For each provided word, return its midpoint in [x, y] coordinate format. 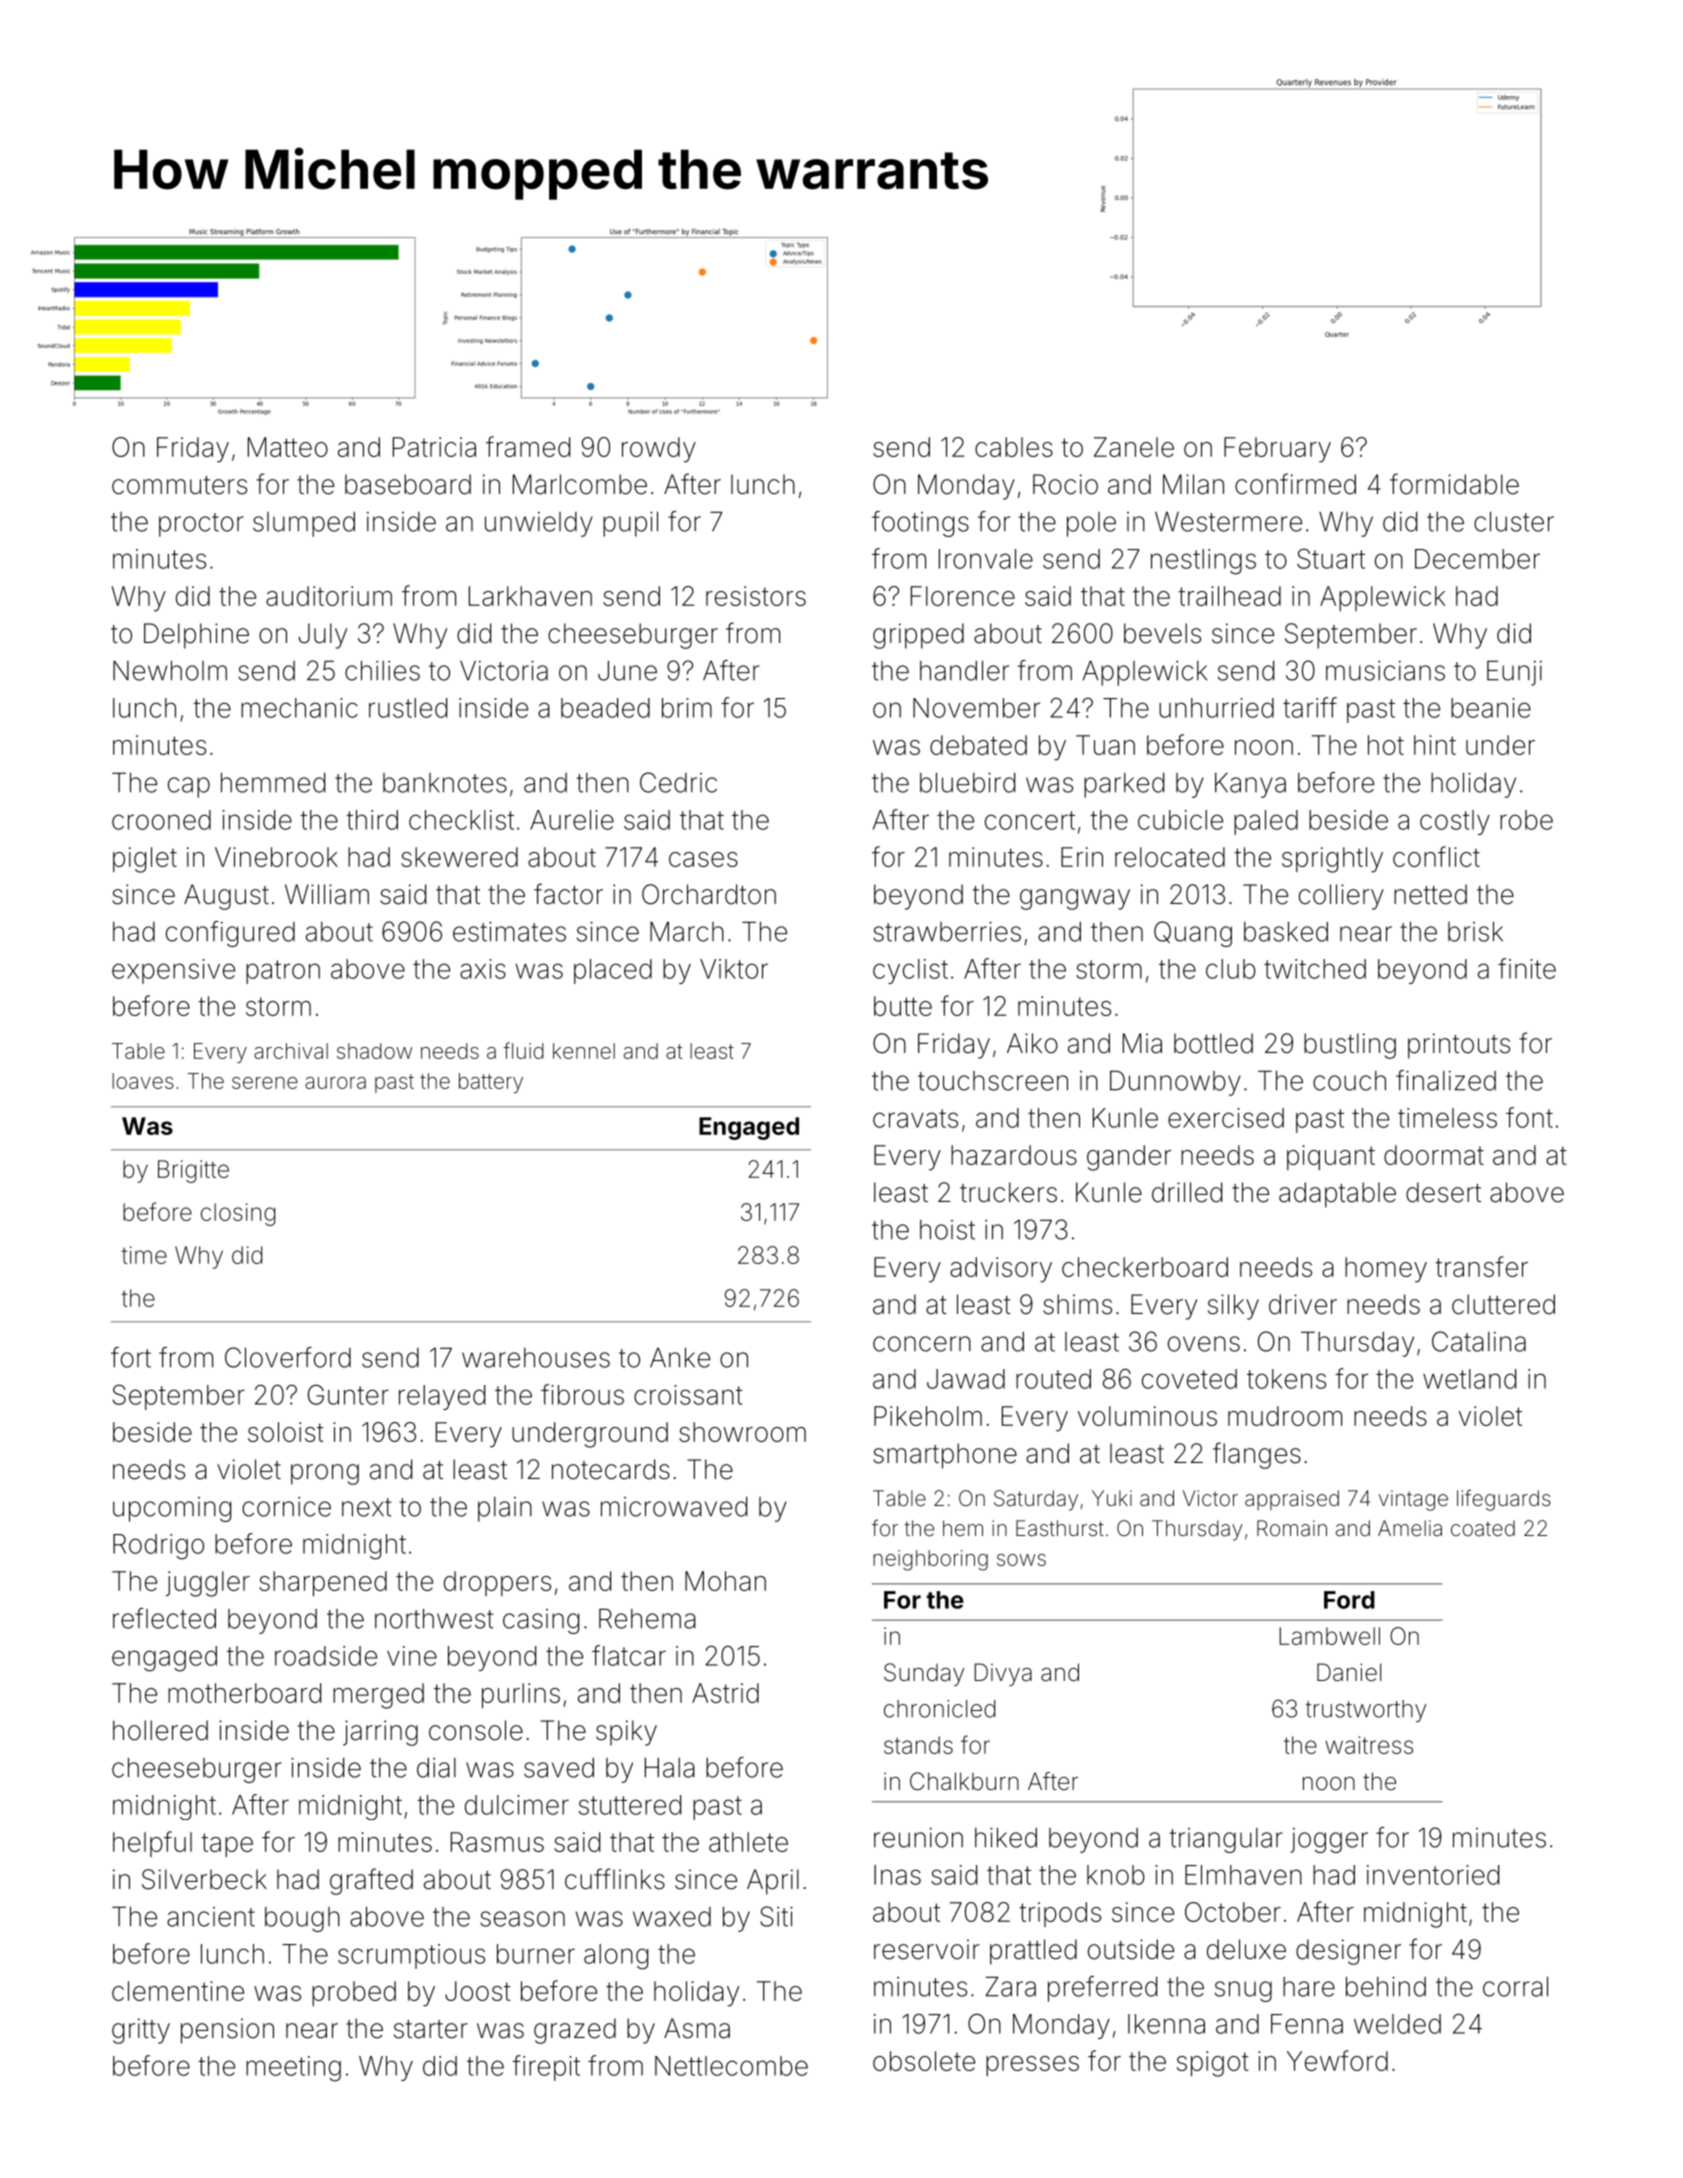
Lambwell [1329, 1636]
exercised [1226, 1118]
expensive [173, 971]
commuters [179, 485]
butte [903, 1006]
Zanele [1134, 447]
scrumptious [411, 1956]
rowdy [659, 450]
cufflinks [615, 1879]
